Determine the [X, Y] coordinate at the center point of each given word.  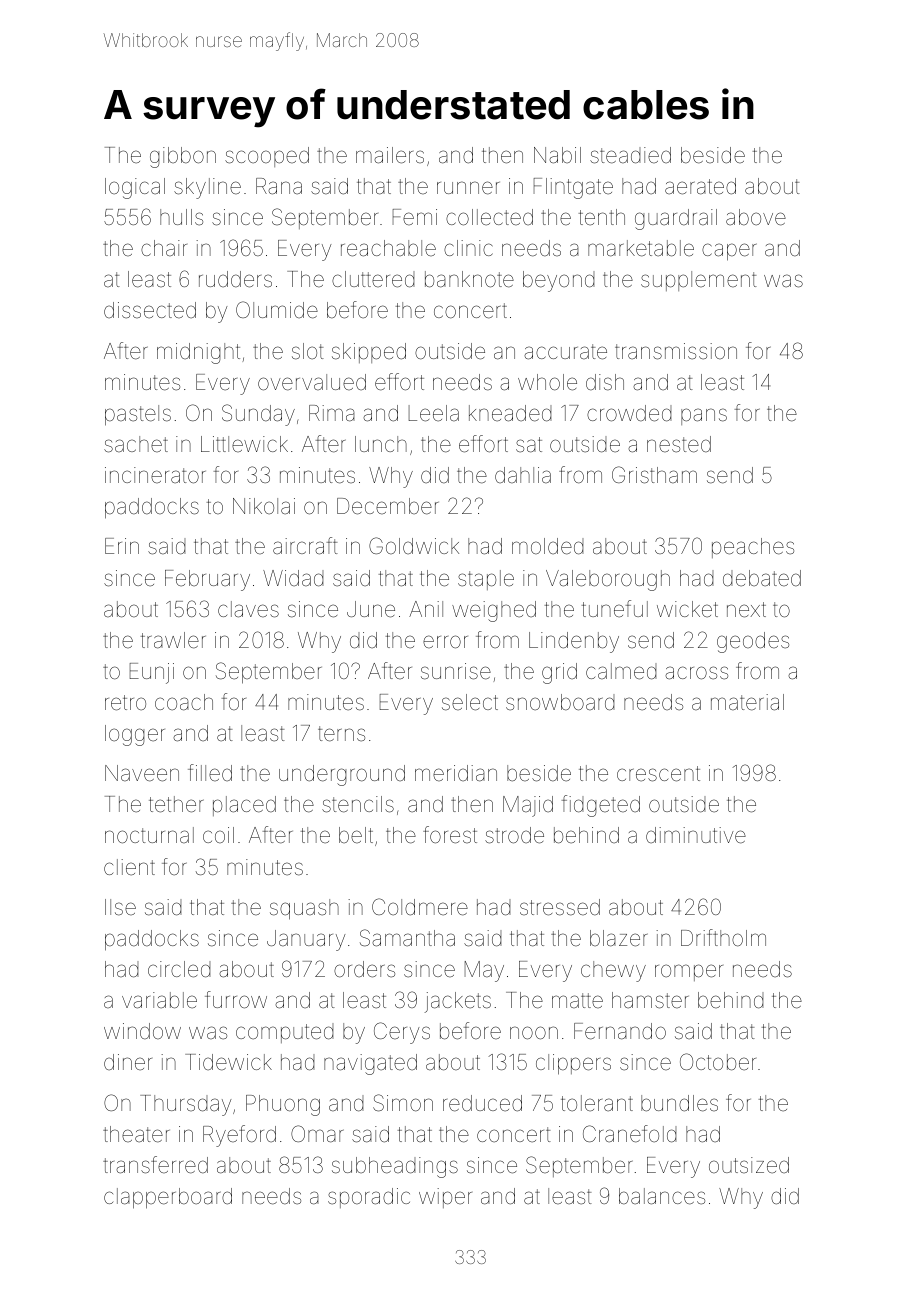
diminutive [696, 835]
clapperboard [168, 1198]
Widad [293, 578]
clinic [468, 248]
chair [164, 248]
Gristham [654, 475]
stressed [560, 907]
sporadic [369, 1198]
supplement [699, 281]
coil [218, 835]
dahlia [523, 475]
